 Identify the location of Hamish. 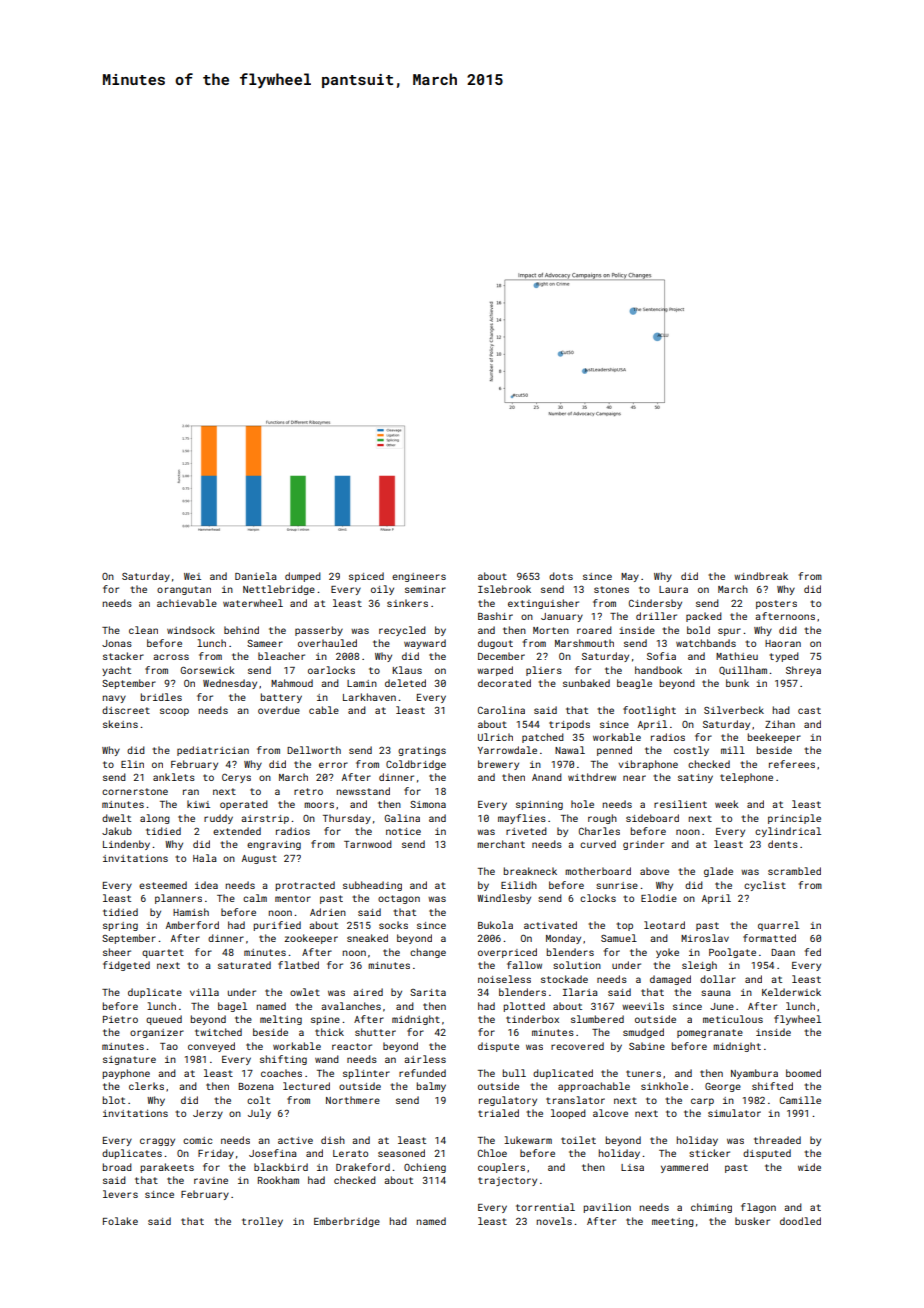
(191, 912).
